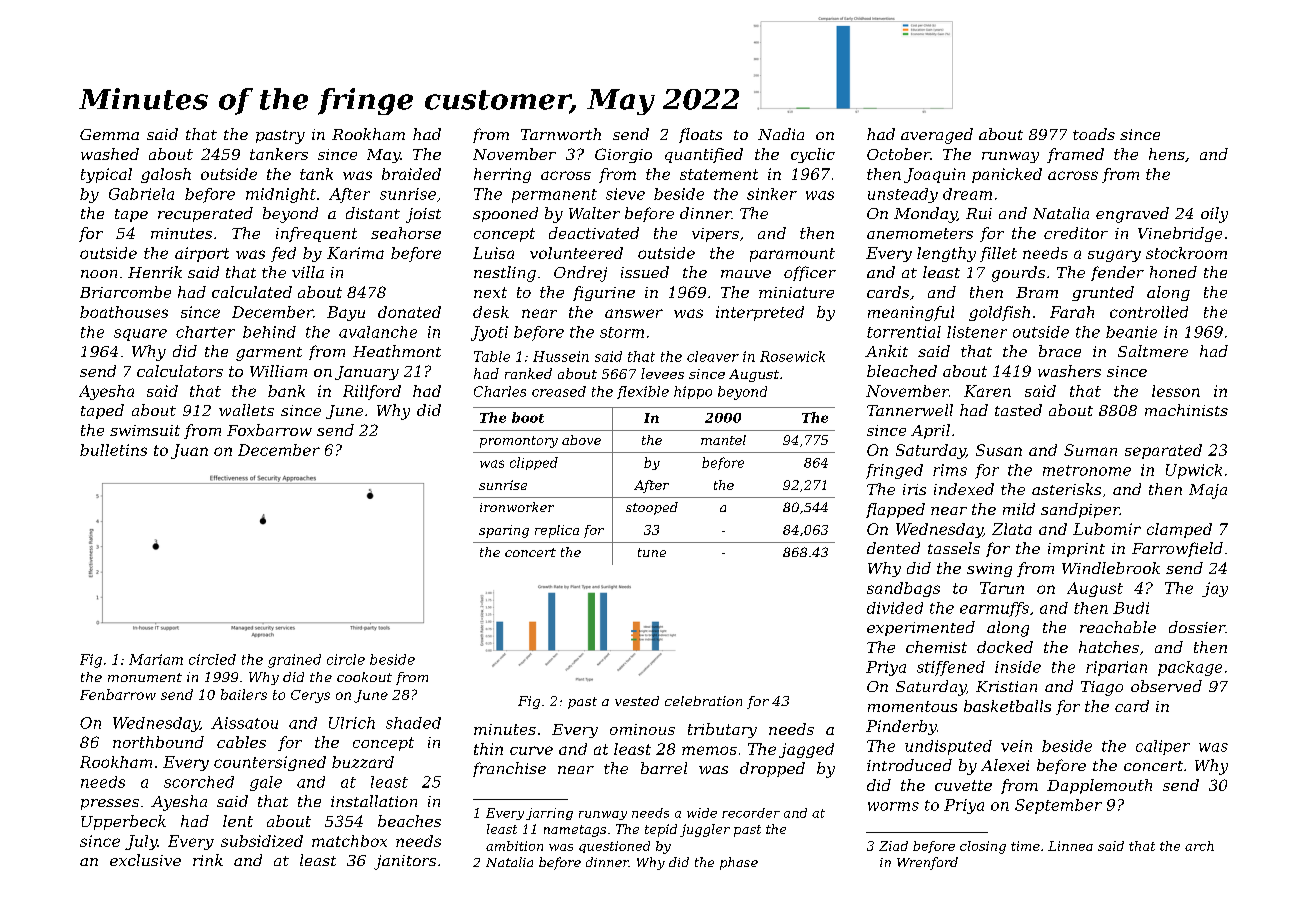 The height and width of the page is (924, 1308). What do you see at coordinates (895, 608) in the page?
I see `divided` at bounding box center [895, 608].
